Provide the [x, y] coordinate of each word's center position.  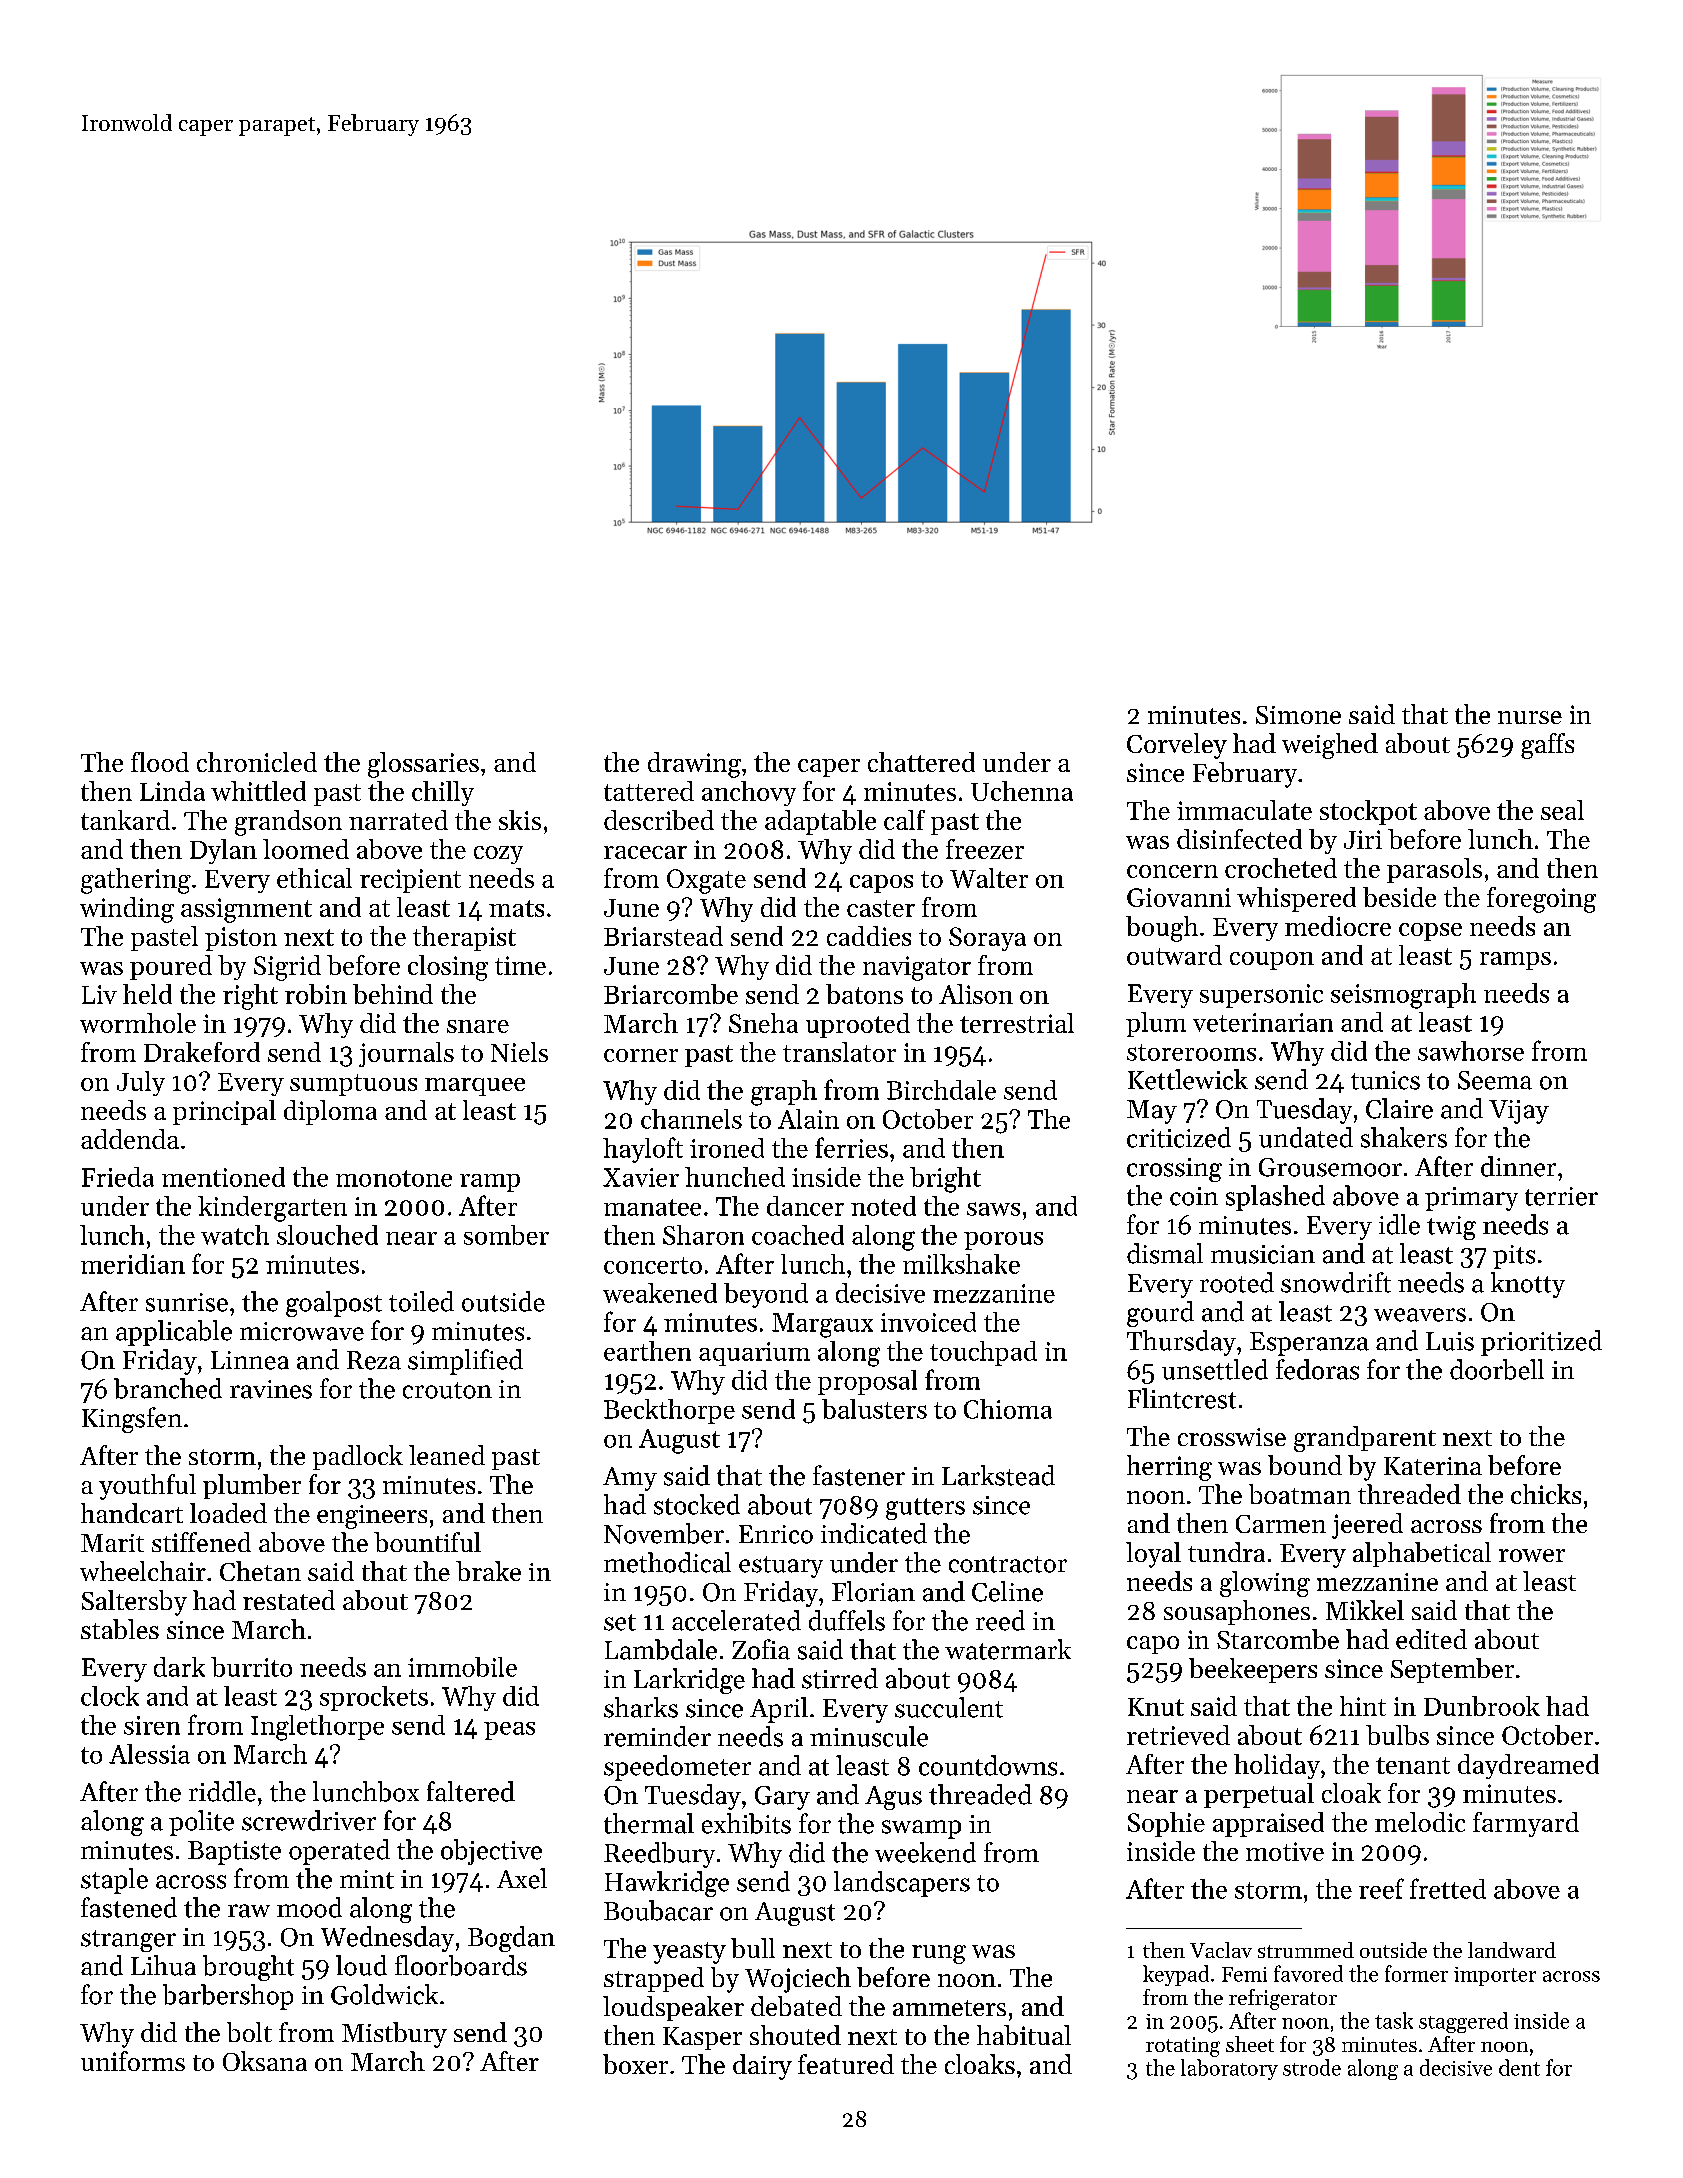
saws [993, 1209]
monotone [394, 1178]
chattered [921, 762]
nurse [1530, 717]
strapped [654, 1979]
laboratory [1229, 2069]
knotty [1528, 1285]
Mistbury [394, 2035]
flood [160, 762]
